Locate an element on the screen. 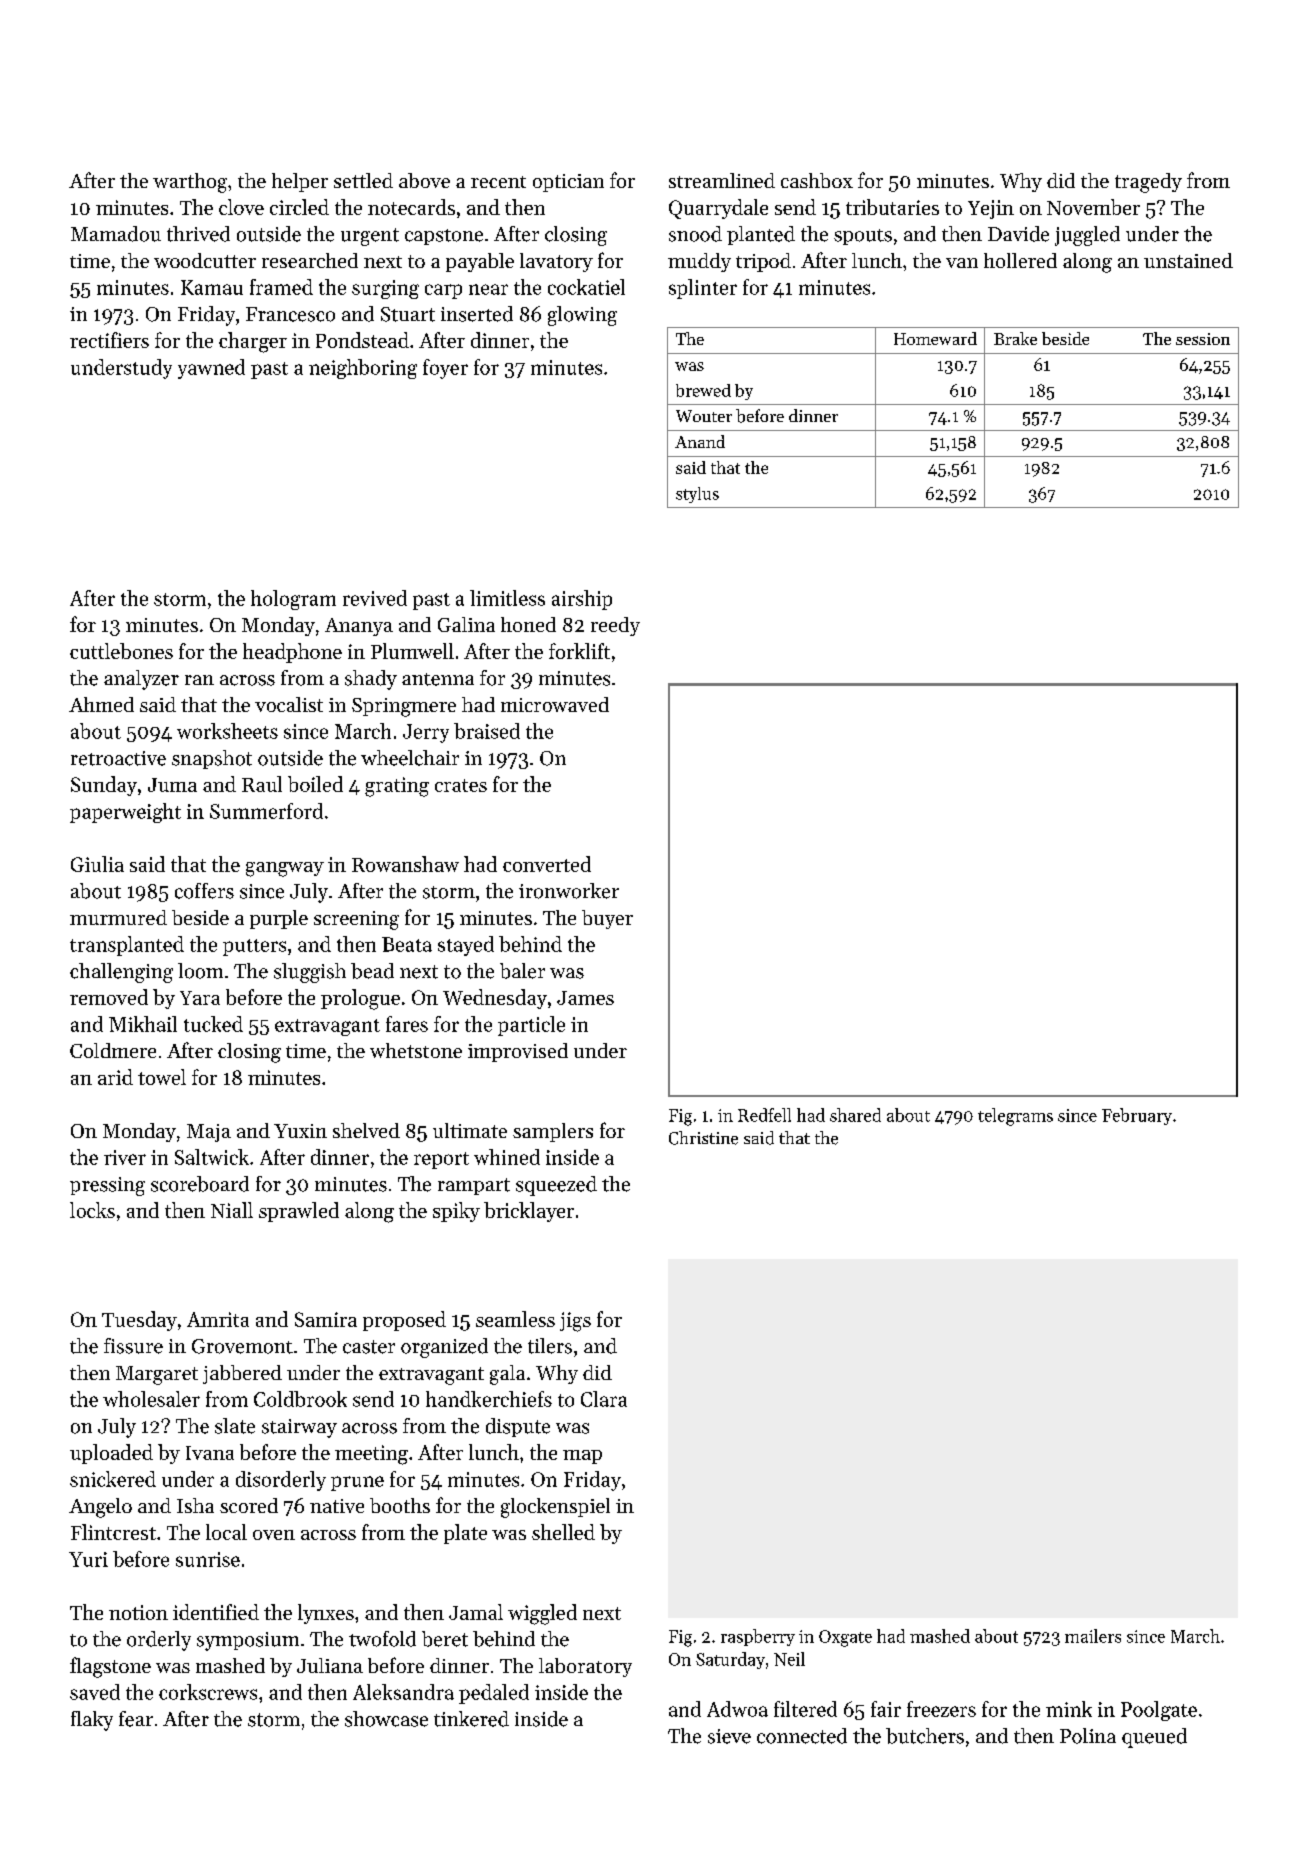 This screenshot has width=1308, height=1850. whetstone is located at coordinates (416, 1050).
